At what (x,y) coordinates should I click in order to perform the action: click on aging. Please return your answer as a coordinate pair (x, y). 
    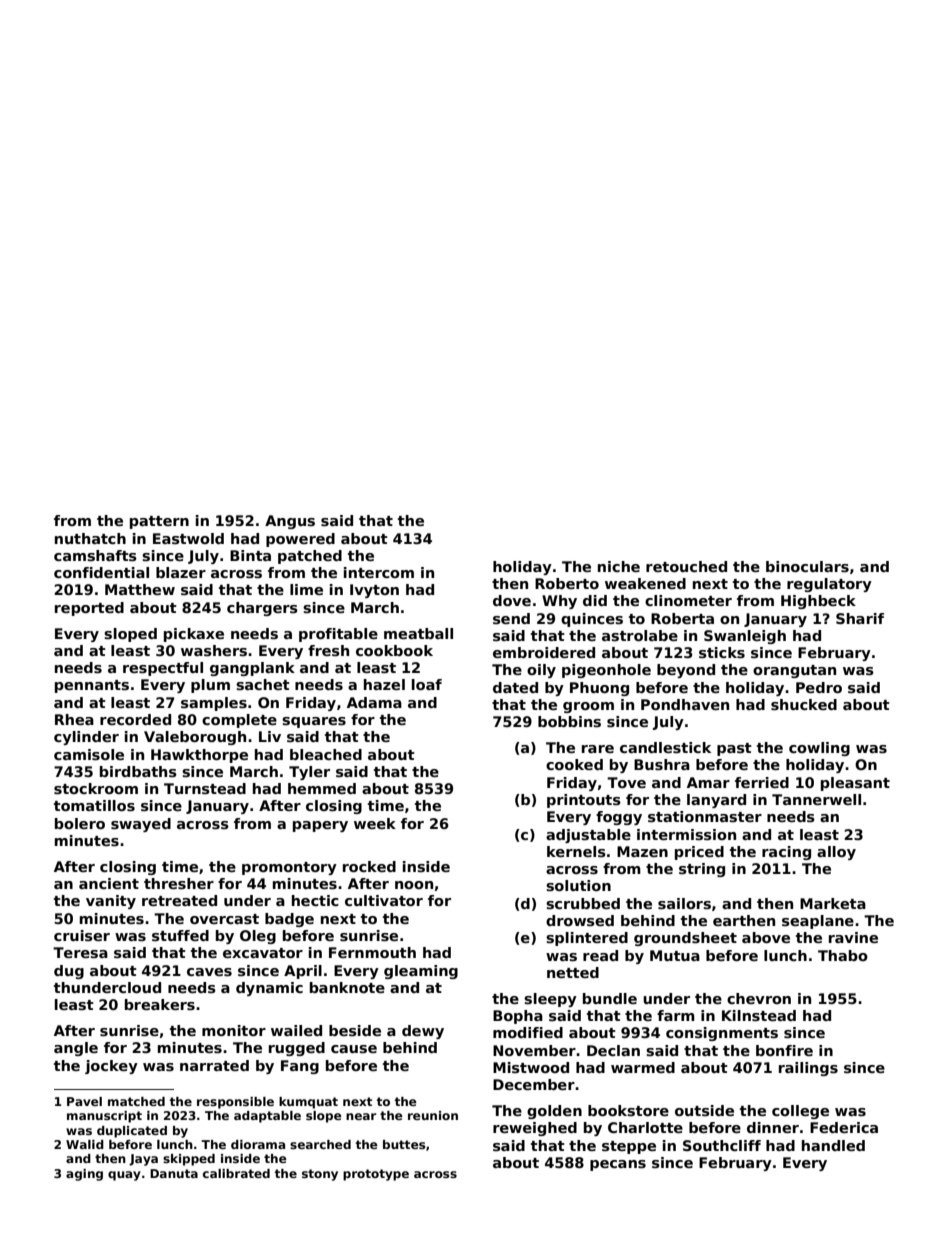
    Looking at the image, I should click on (84, 1175).
